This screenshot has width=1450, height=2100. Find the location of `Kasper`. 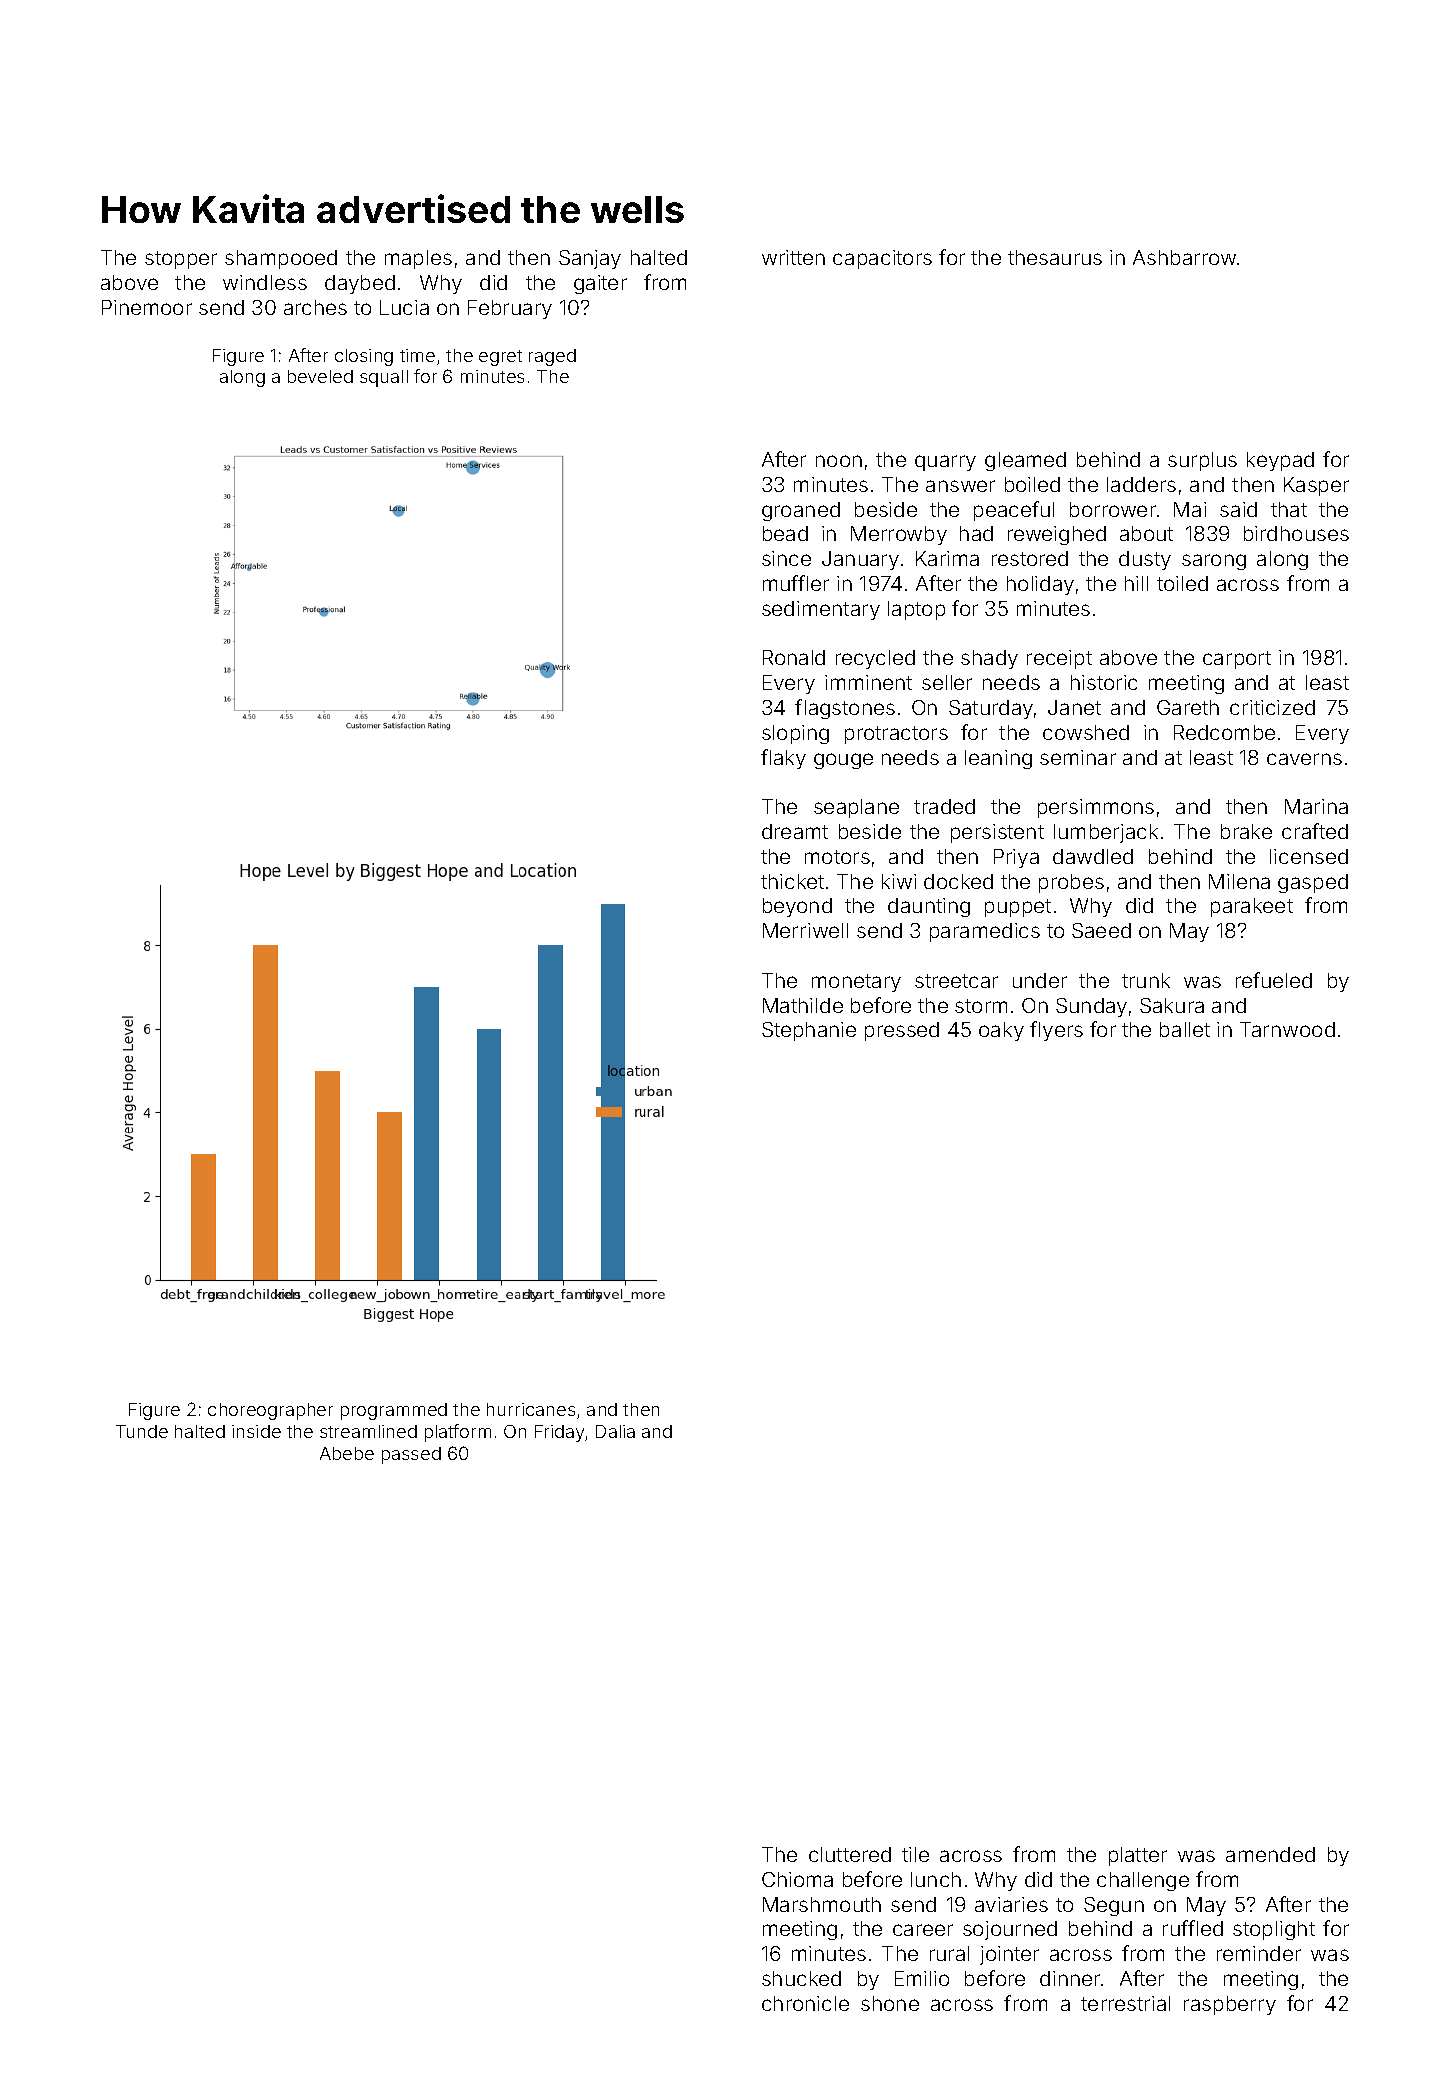

Kasper is located at coordinates (1316, 486).
